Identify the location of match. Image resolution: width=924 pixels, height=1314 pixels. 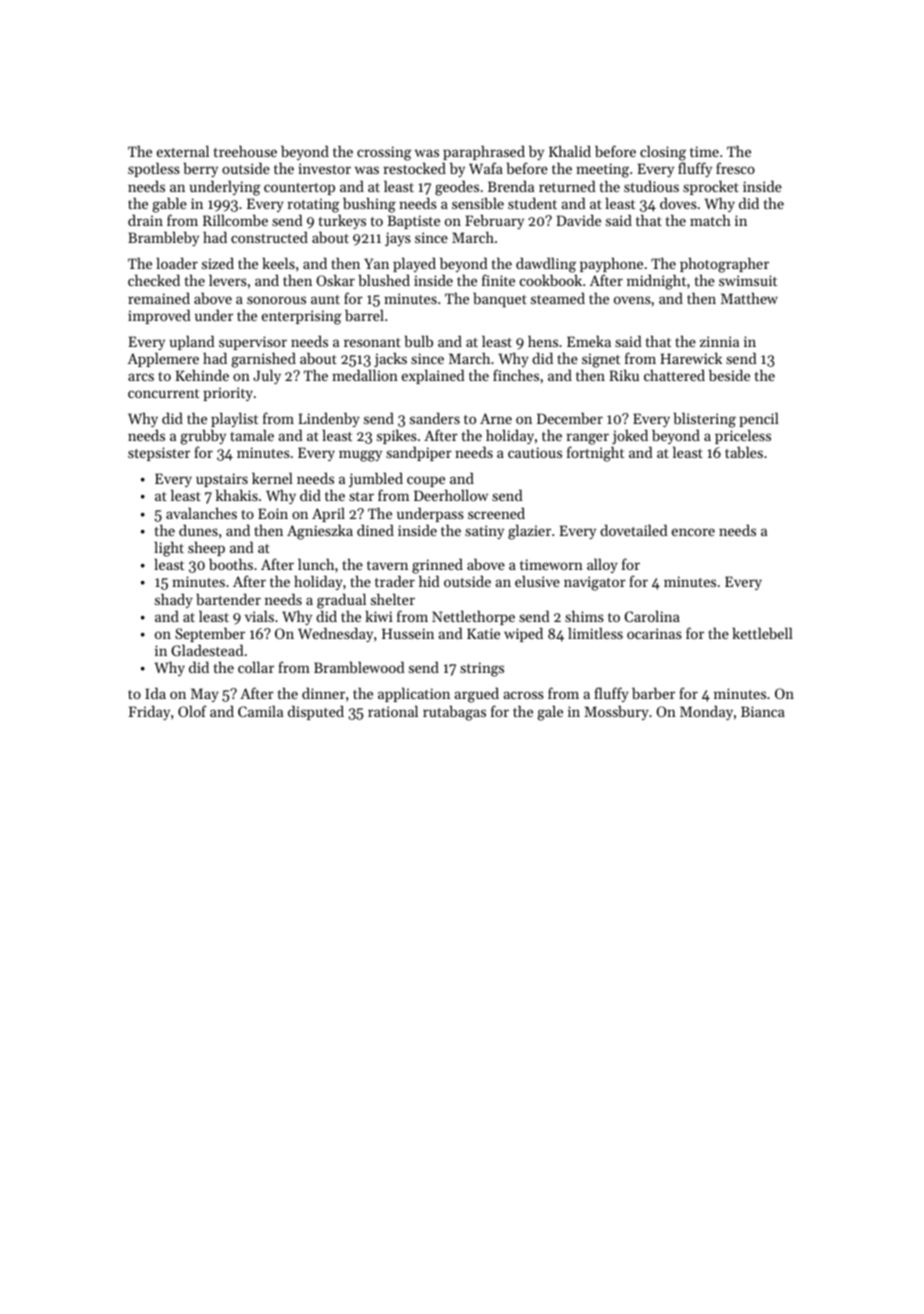
(710, 220).
